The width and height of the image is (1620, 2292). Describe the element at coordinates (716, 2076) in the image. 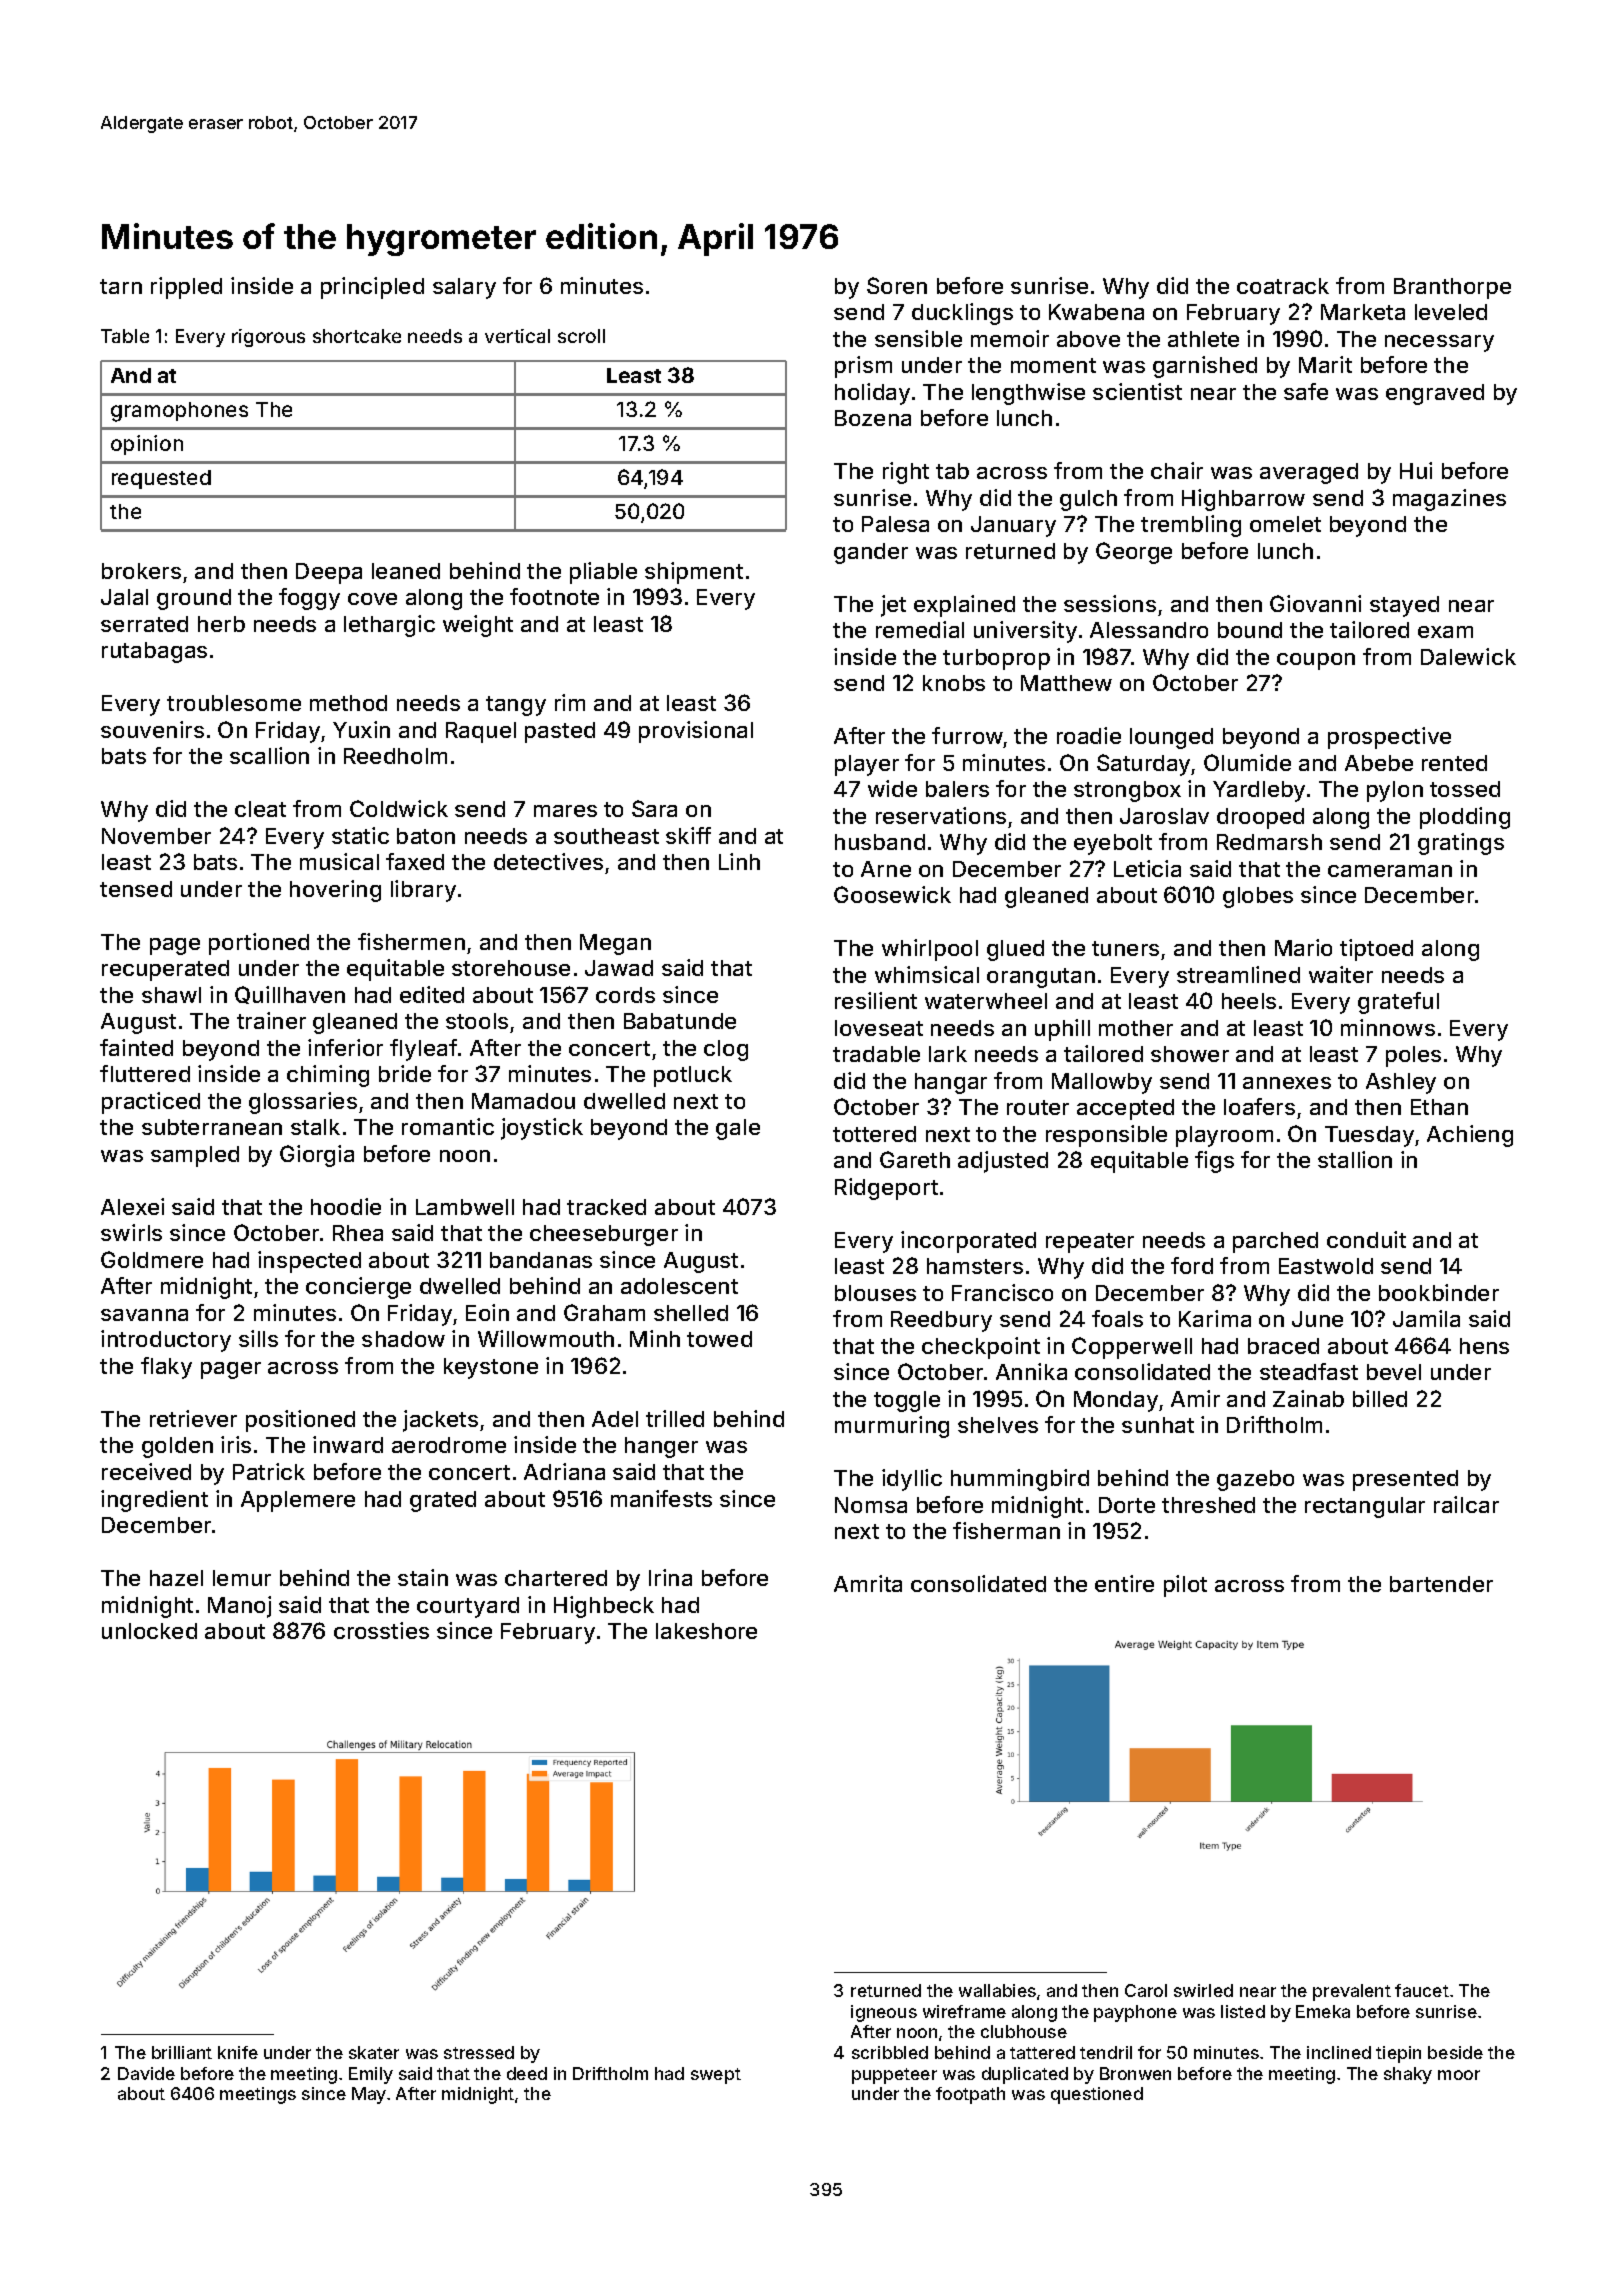

I see `swept` at that location.
